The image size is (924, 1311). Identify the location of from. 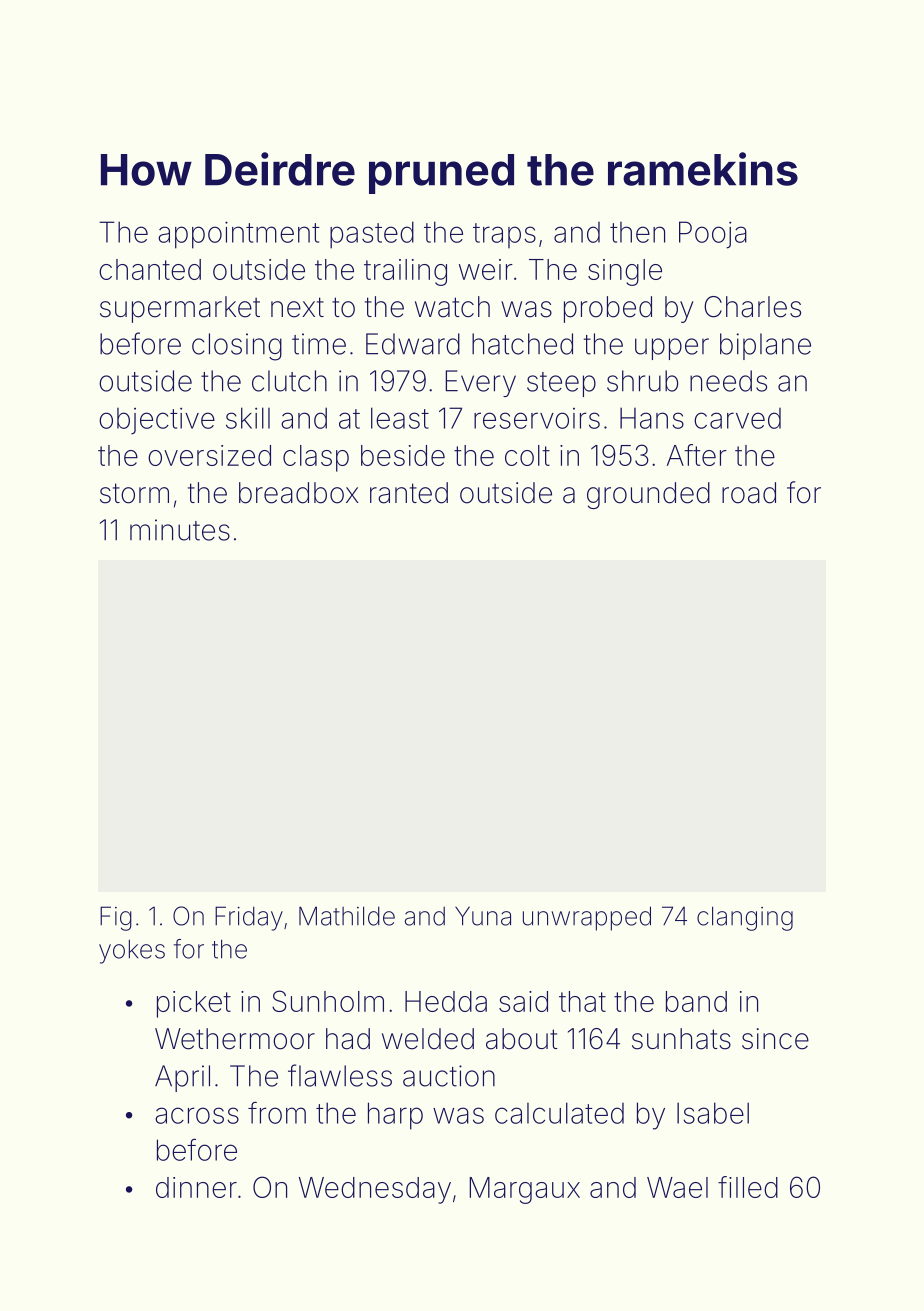
(277, 1112).
